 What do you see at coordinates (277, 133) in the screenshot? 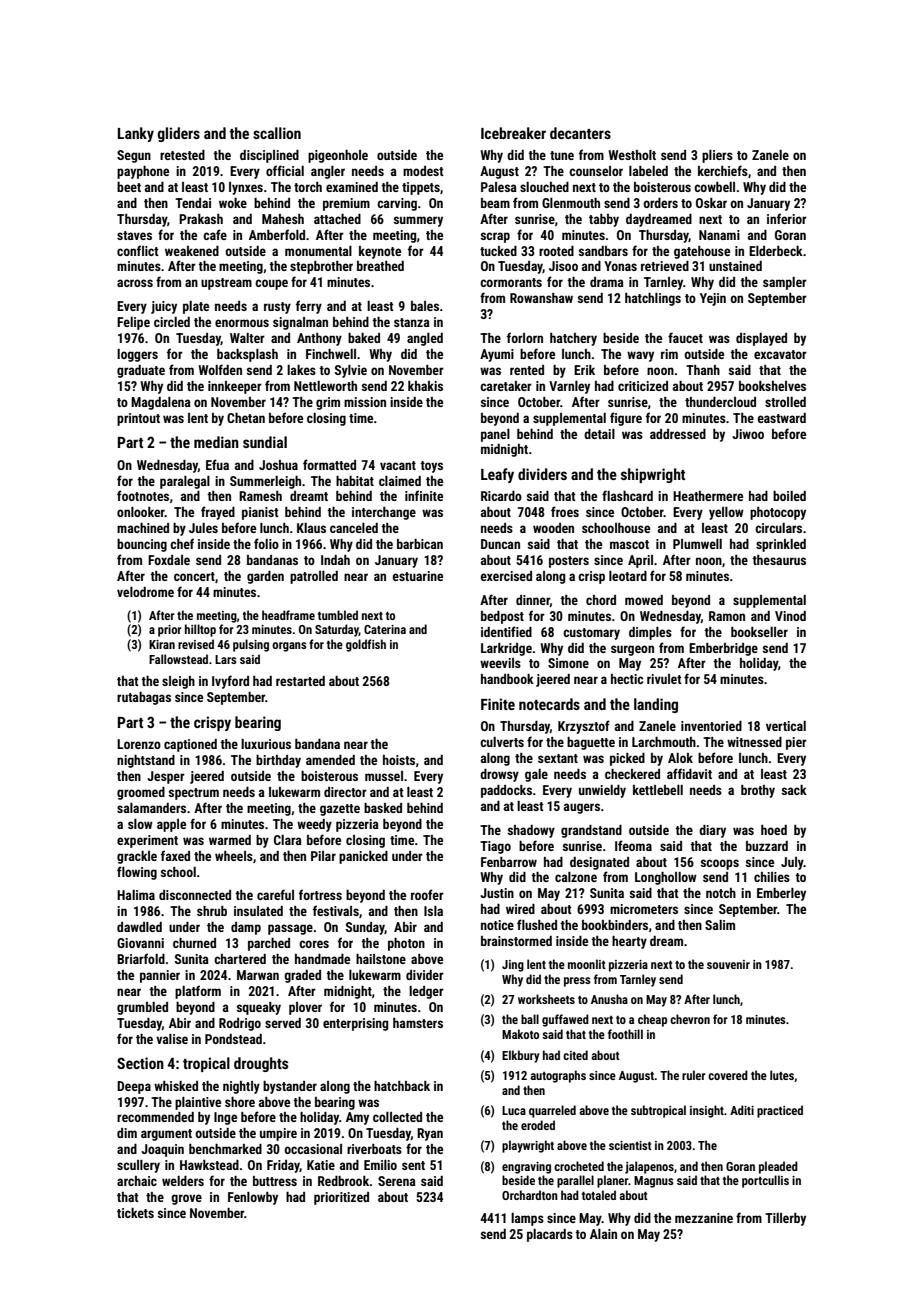
I see `scallion` at bounding box center [277, 133].
